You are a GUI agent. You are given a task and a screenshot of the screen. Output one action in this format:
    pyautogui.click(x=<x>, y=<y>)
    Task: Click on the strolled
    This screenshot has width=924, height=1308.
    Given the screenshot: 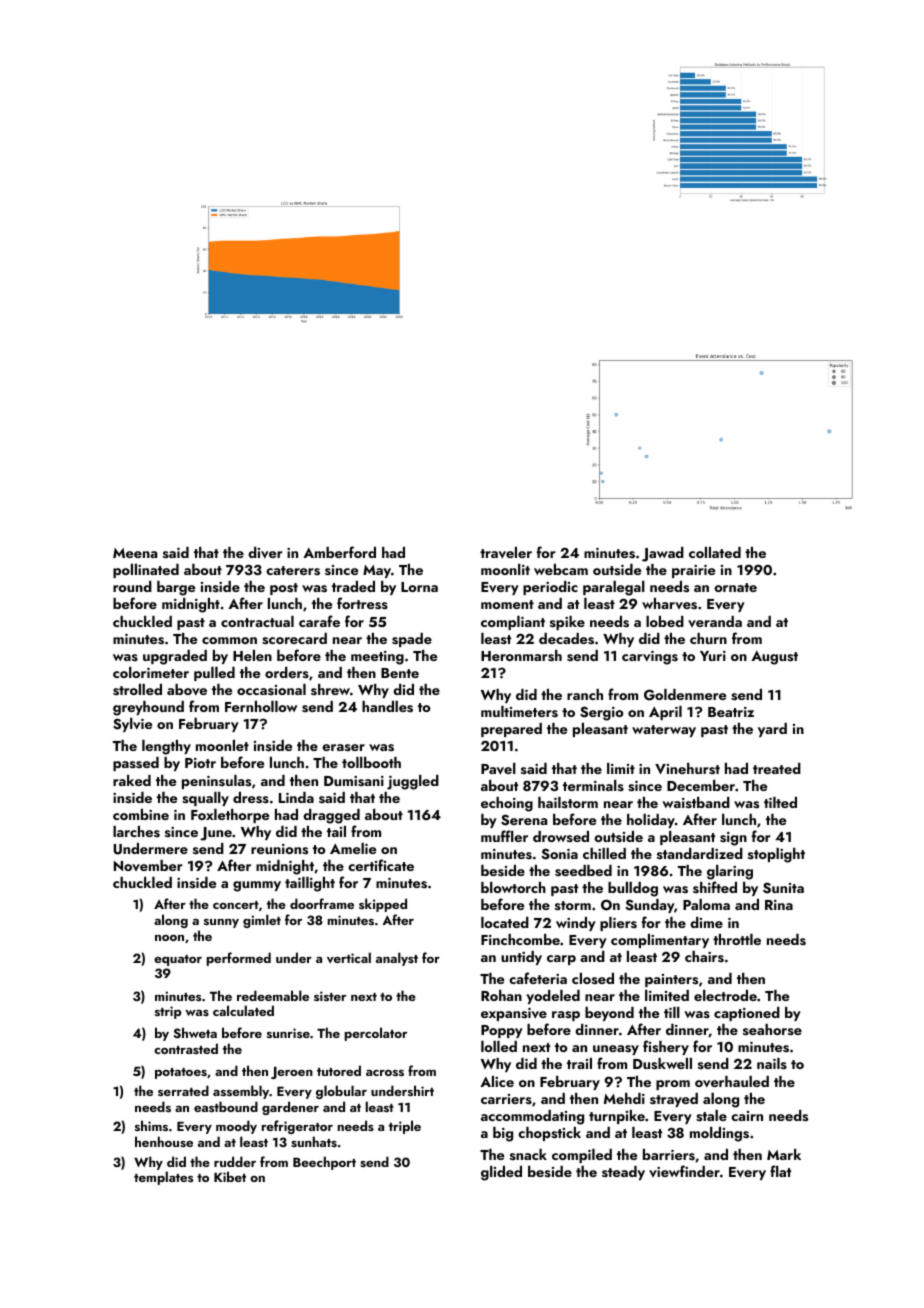 What is the action you would take?
    pyautogui.click(x=137, y=690)
